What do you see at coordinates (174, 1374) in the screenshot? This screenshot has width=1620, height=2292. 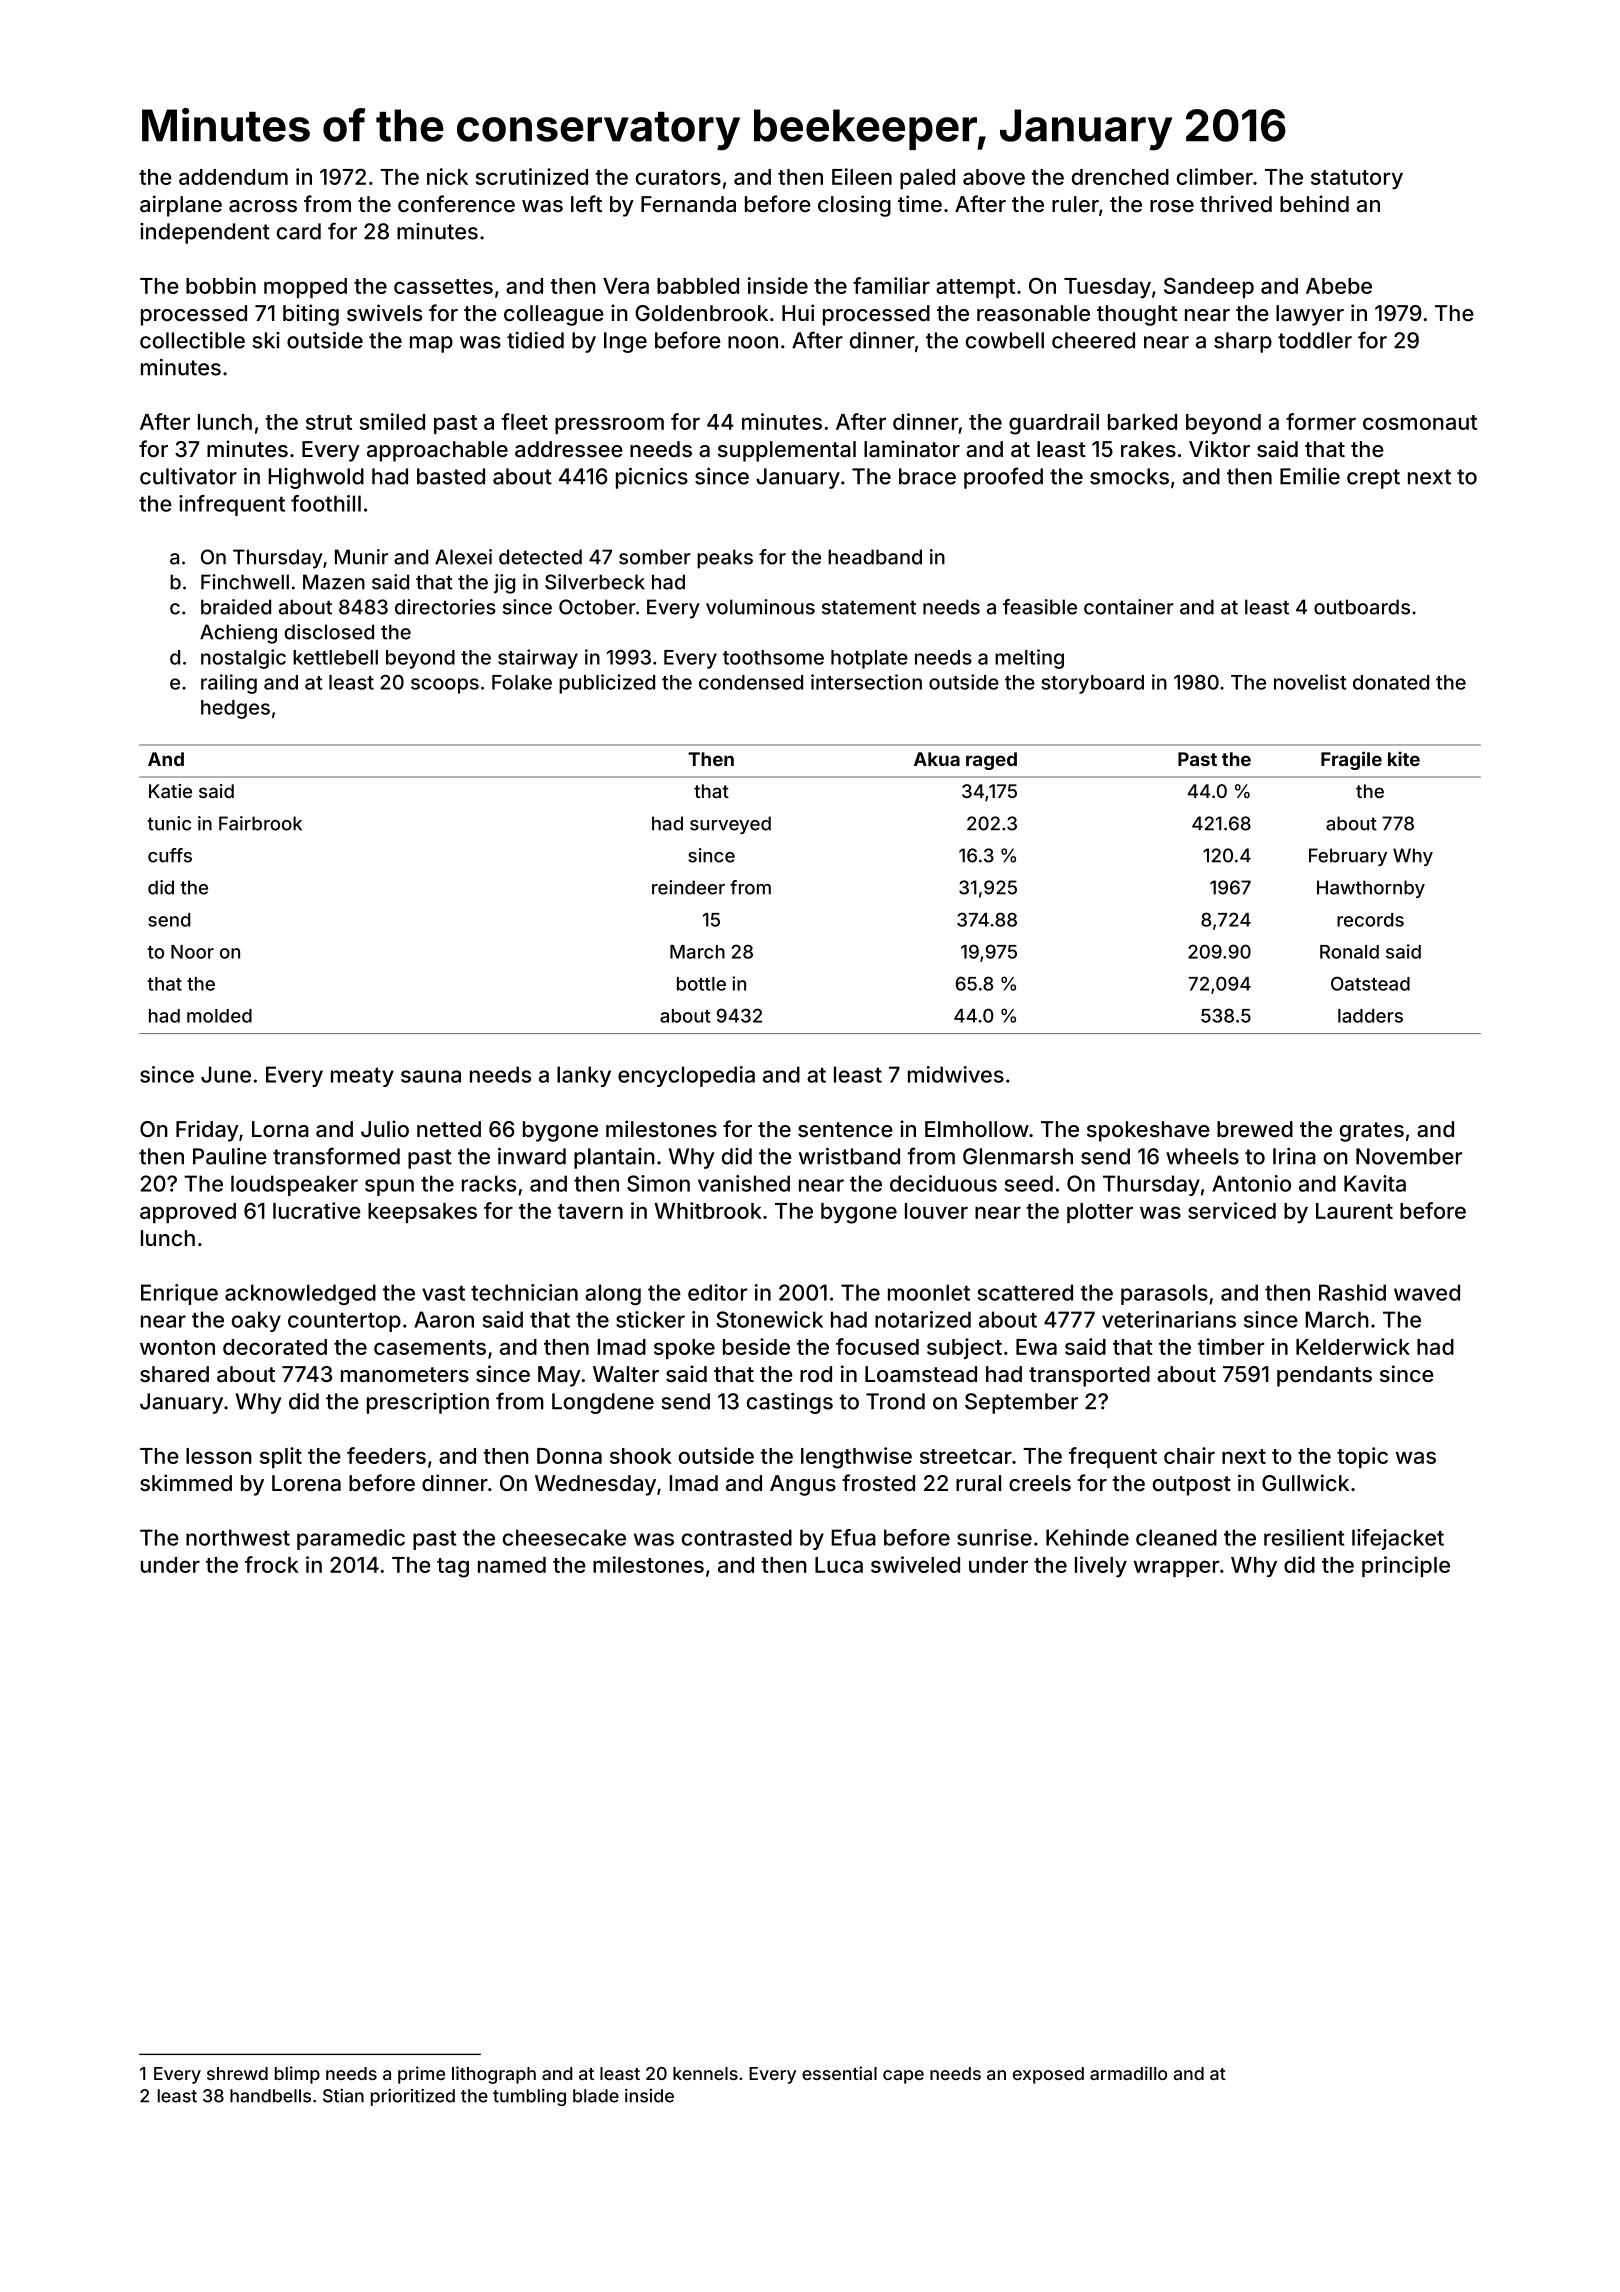 I see `shared` at bounding box center [174, 1374].
